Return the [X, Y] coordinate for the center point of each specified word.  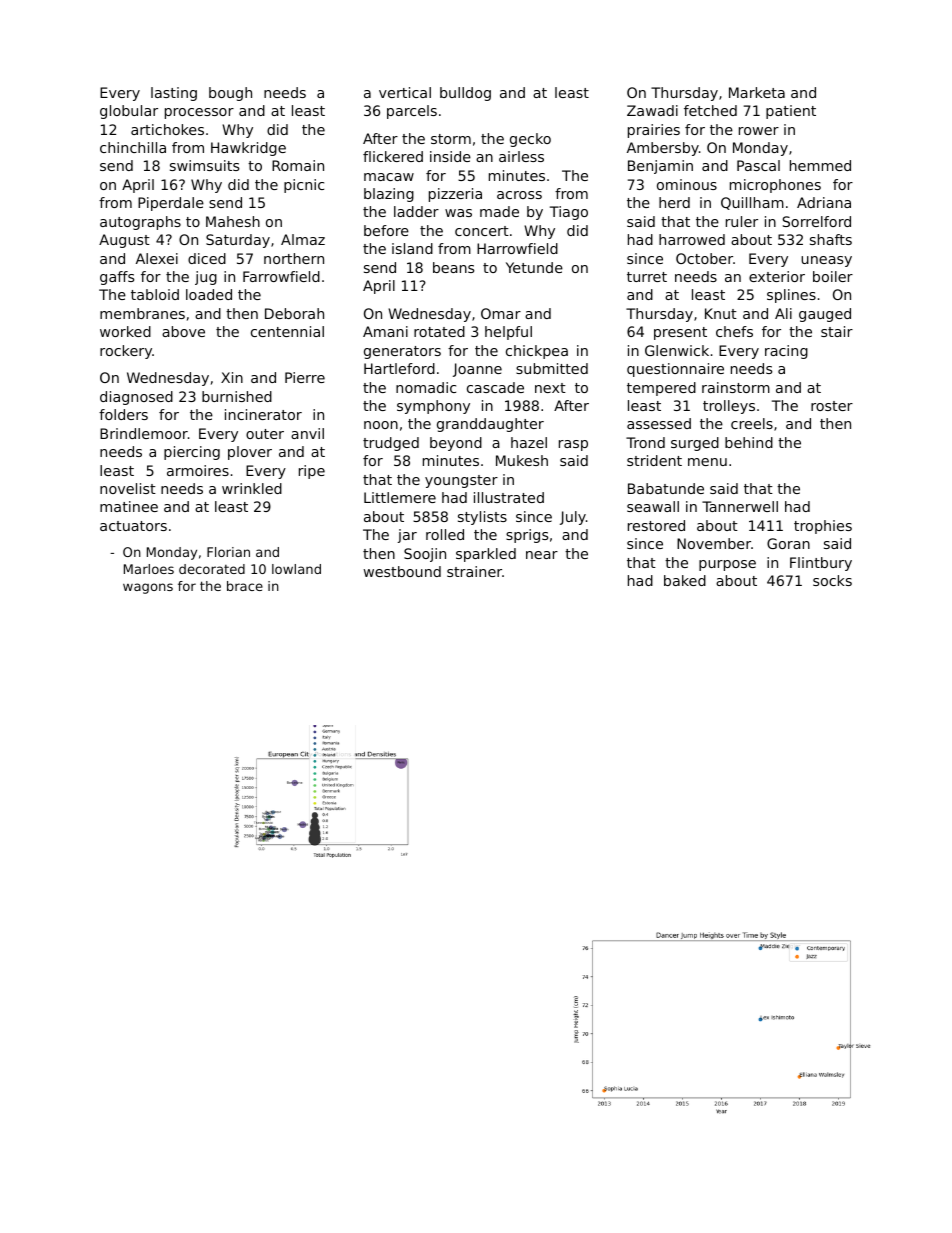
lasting [174, 94]
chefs [734, 331]
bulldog [465, 94]
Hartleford [399, 368]
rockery [126, 352]
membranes [142, 313]
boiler [833, 276]
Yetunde [534, 267]
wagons [148, 588]
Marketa [757, 92]
